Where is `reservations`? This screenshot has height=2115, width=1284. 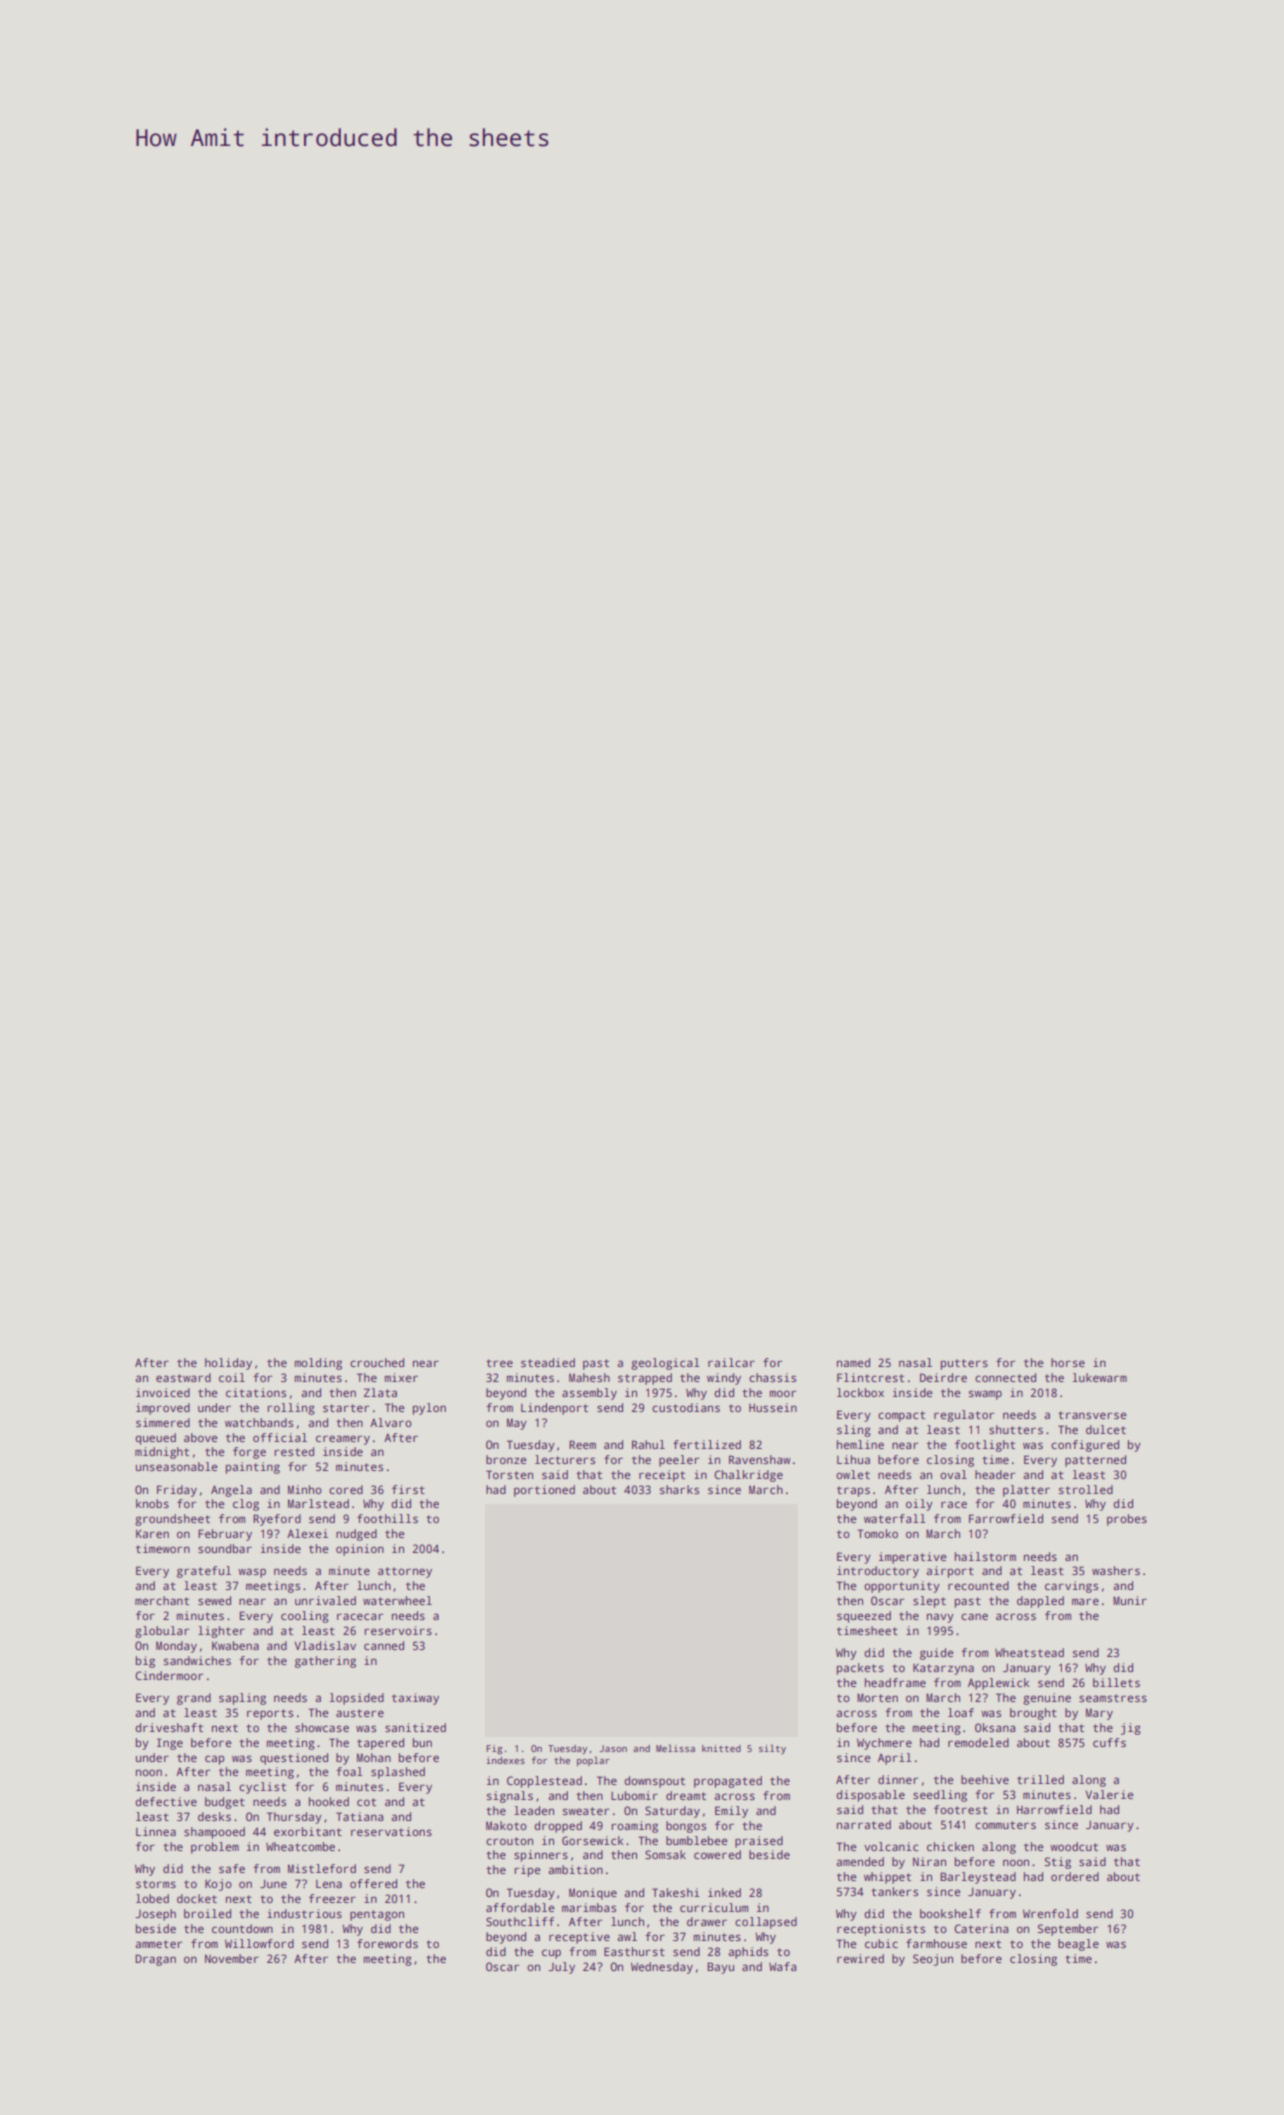
reservations is located at coordinates (391, 1831).
